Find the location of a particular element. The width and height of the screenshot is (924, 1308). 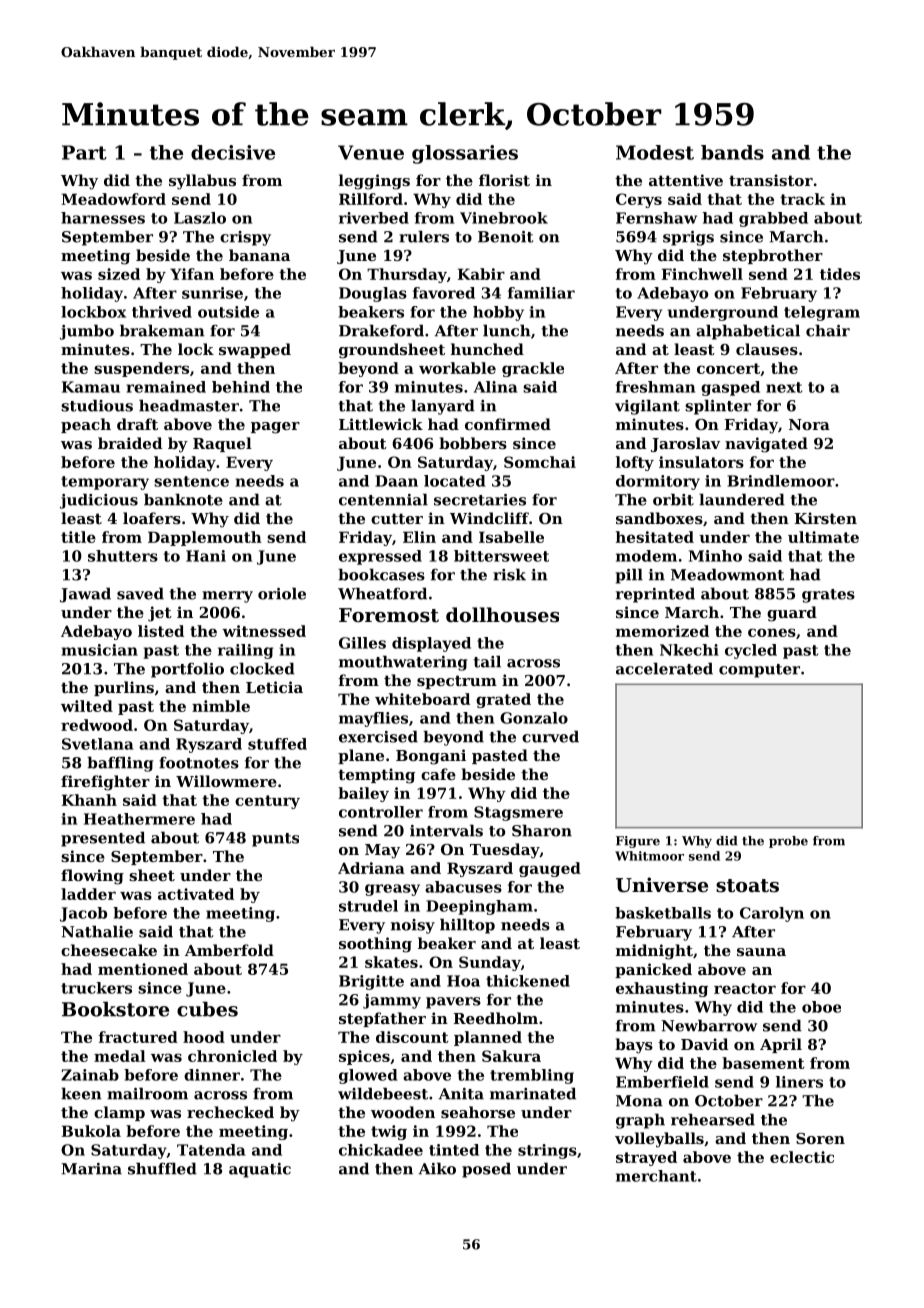

bands is located at coordinates (732, 152).
